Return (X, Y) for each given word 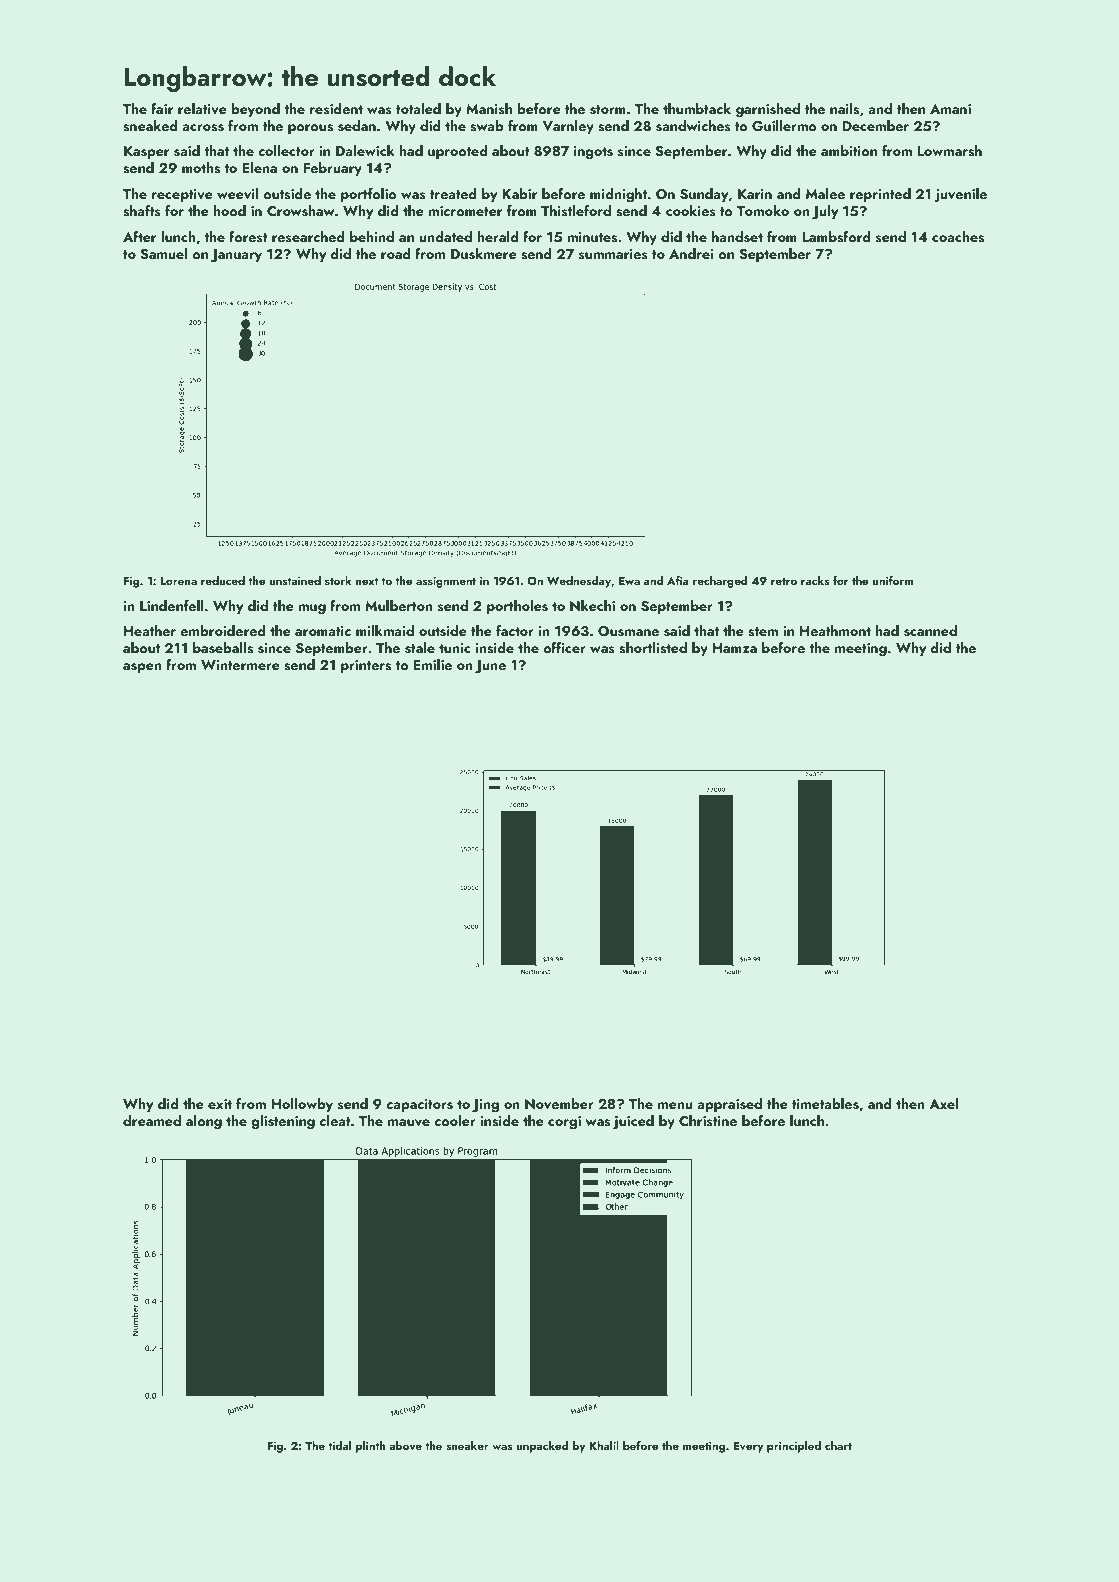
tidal (339, 1445)
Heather (150, 630)
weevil (238, 194)
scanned (930, 631)
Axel (944, 1103)
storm (608, 110)
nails (844, 109)
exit (220, 1104)
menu (675, 1105)
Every (748, 1447)
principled (794, 1447)
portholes (517, 607)
